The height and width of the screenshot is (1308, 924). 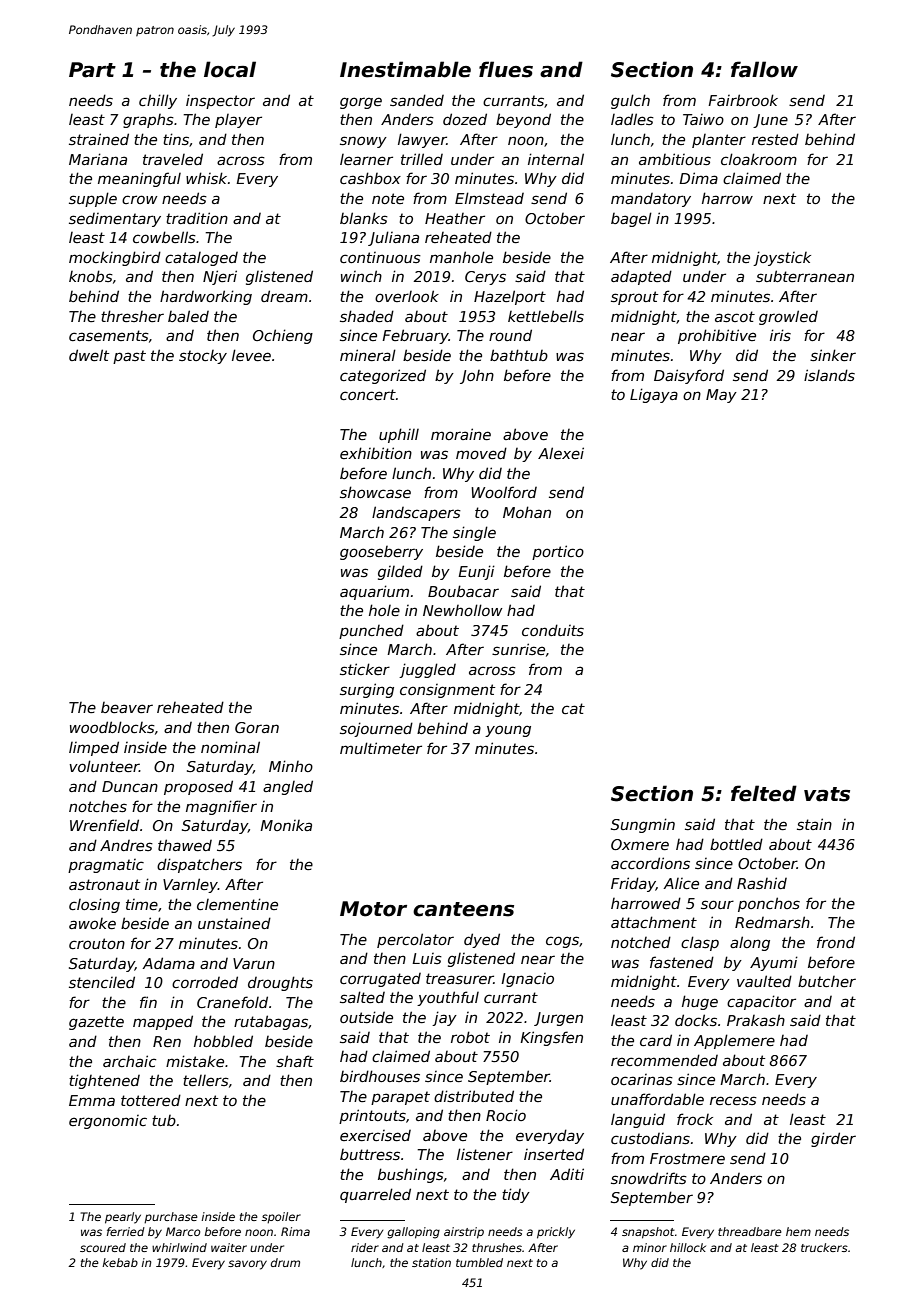 I want to click on sour, so click(x=717, y=904).
